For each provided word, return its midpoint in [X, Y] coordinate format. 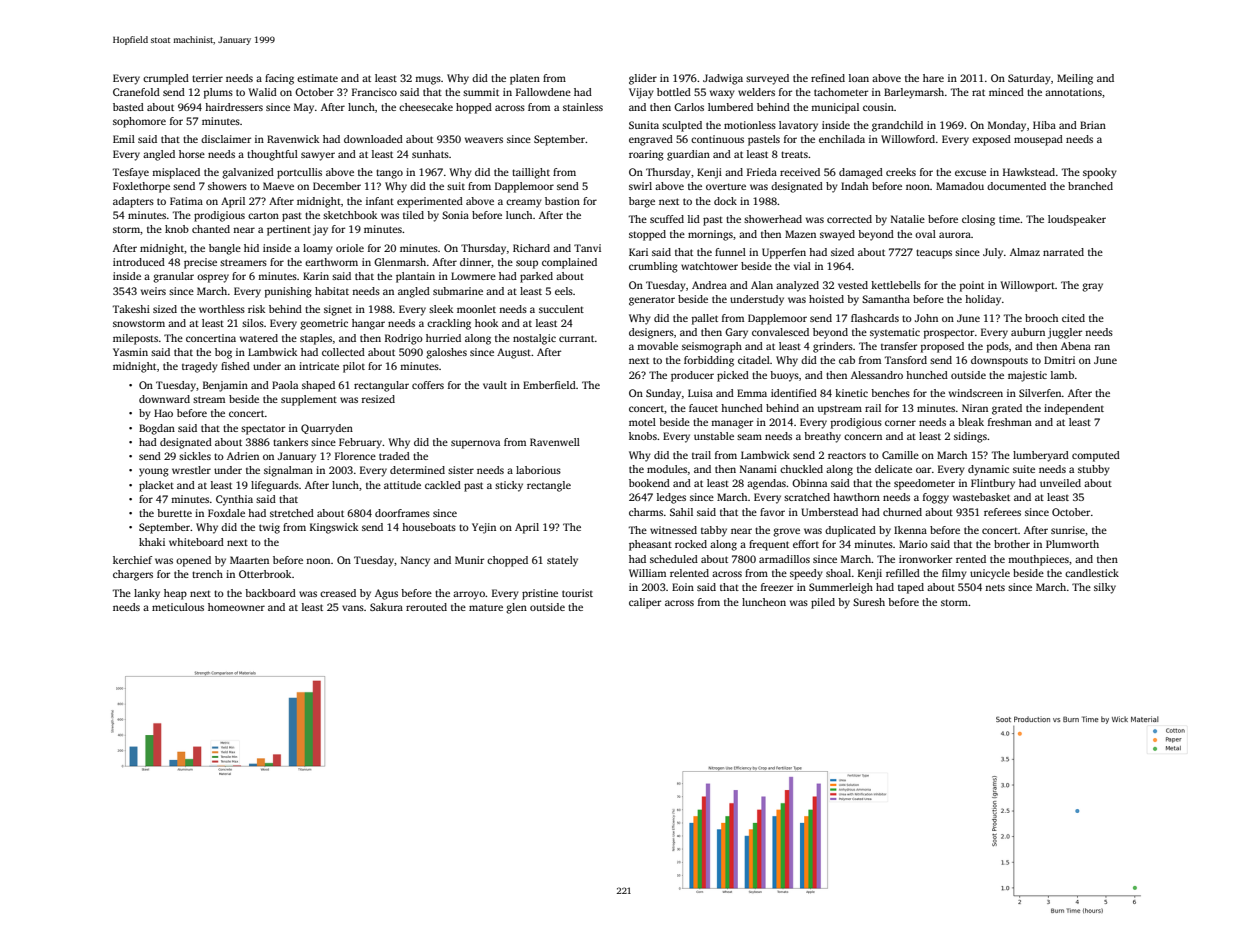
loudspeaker [1077, 220]
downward [164, 399]
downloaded [373, 139]
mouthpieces [1038, 560]
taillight [531, 173]
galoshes [446, 353]
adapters [133, 202]
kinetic [851, 393]
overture [726, 186]
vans [353, 608]
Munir [469, 560]
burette [174, 513]
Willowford [908, 139]
